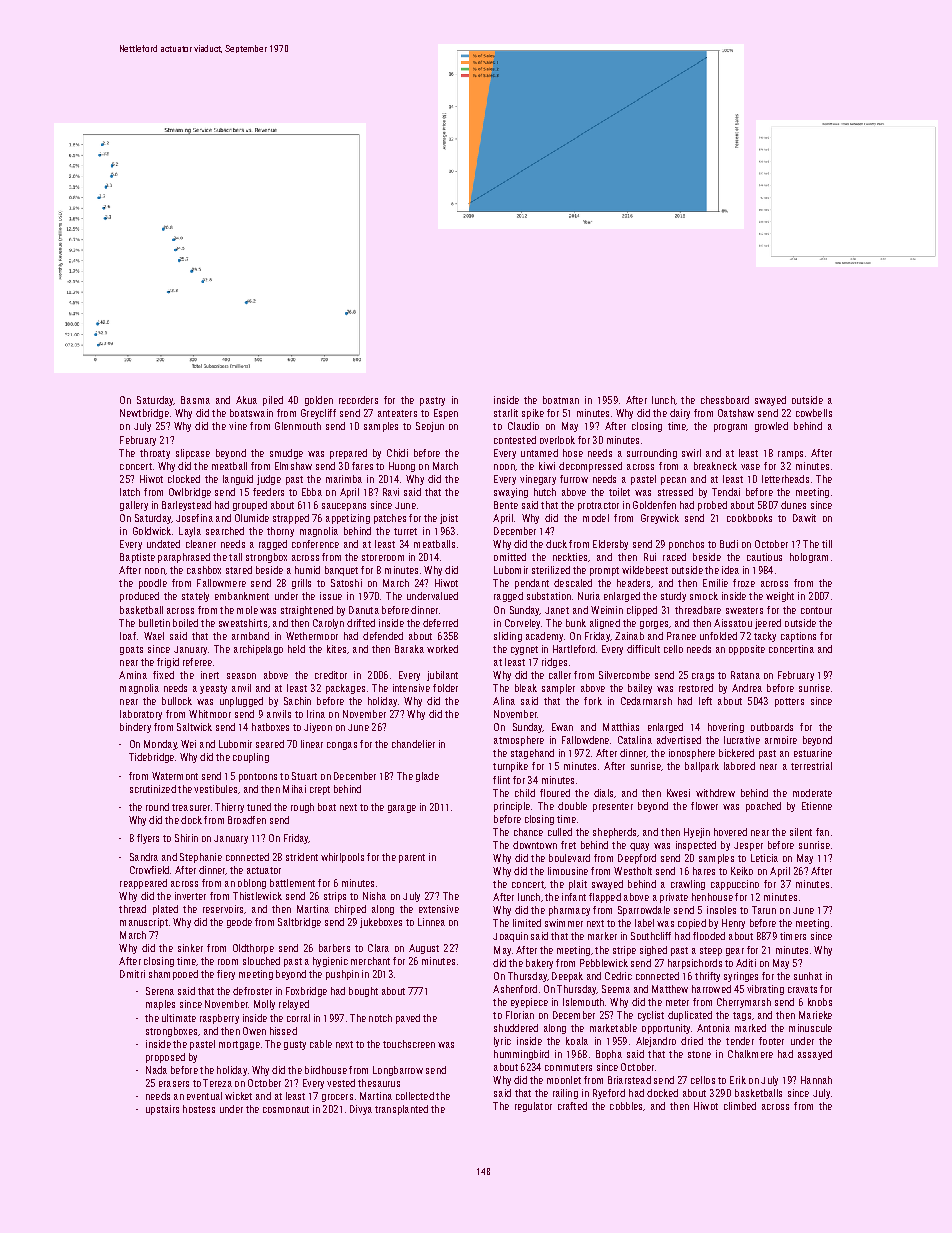 Image resolution: width=952 pixels, height=1233 pixels. I want to click on headers, so click(633, 583).
